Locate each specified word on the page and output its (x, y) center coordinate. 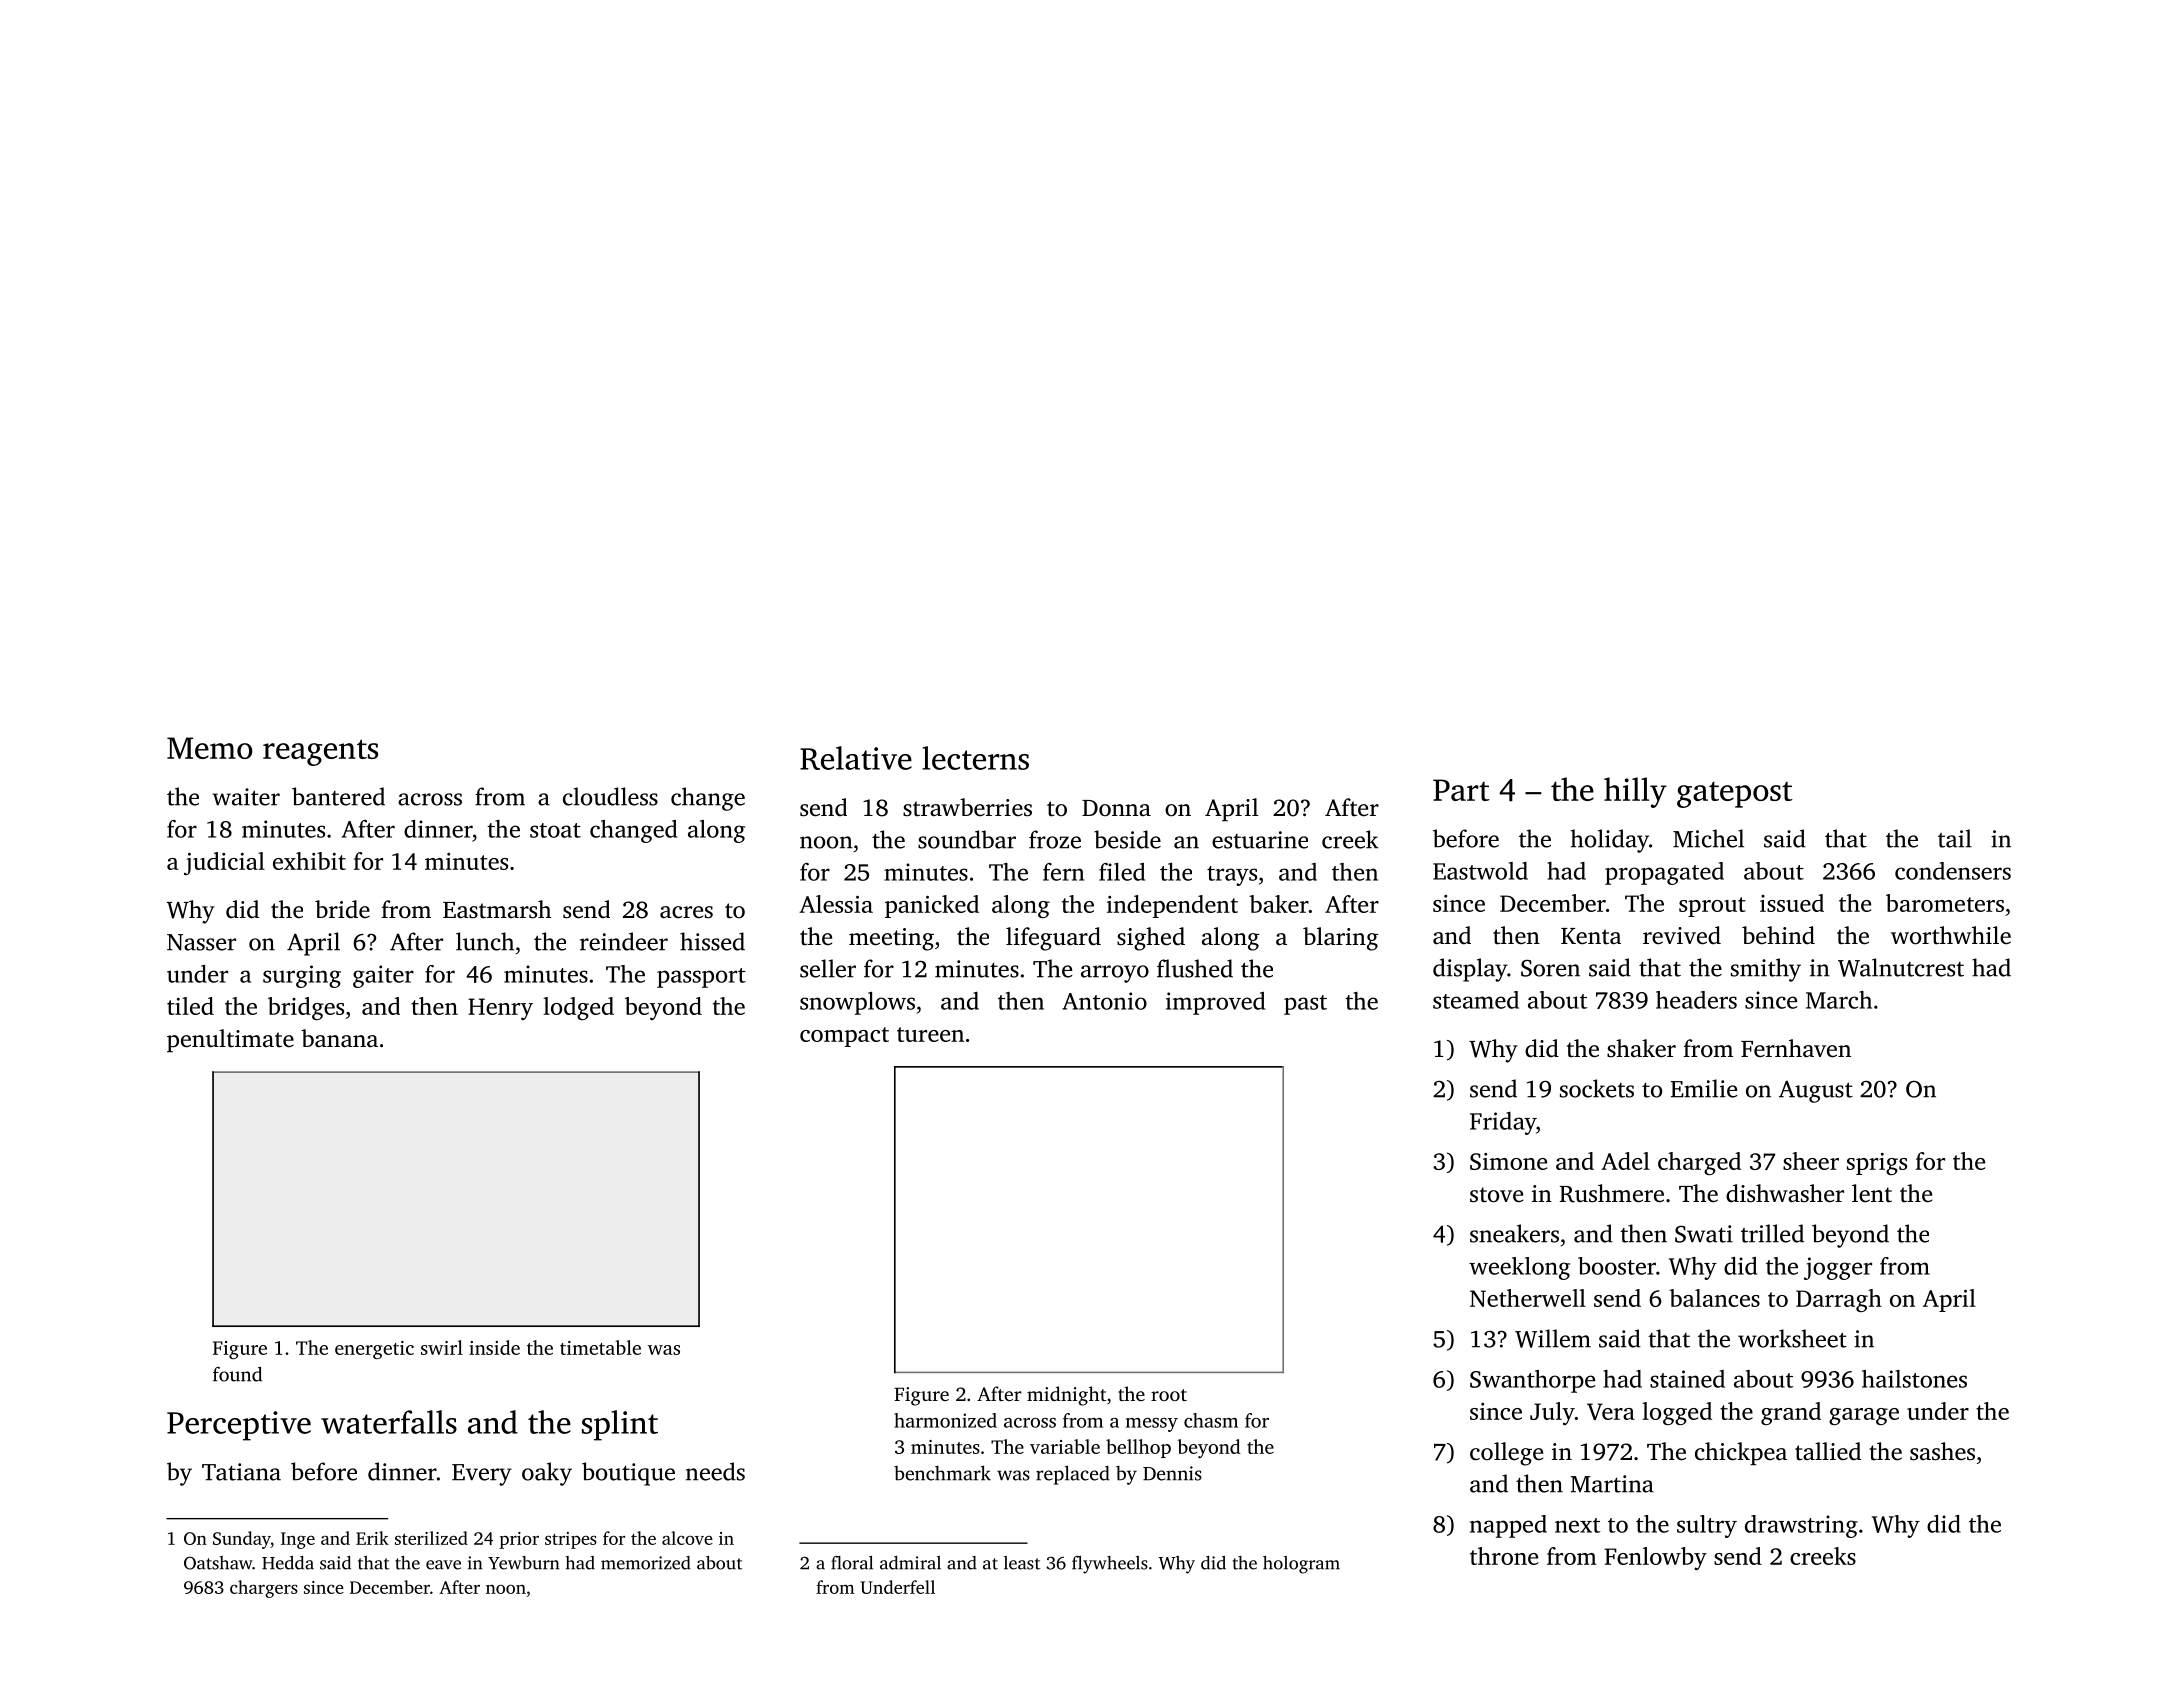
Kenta (1591, 936)
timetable (600, 1347)
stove (1496, 1195)
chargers (264, 1589)
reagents (320, 752)
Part (1461, 790)
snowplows (857, 1003)
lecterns (975, 758)
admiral (910, 1563)
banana (339, 1038)
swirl (442, 1347)
